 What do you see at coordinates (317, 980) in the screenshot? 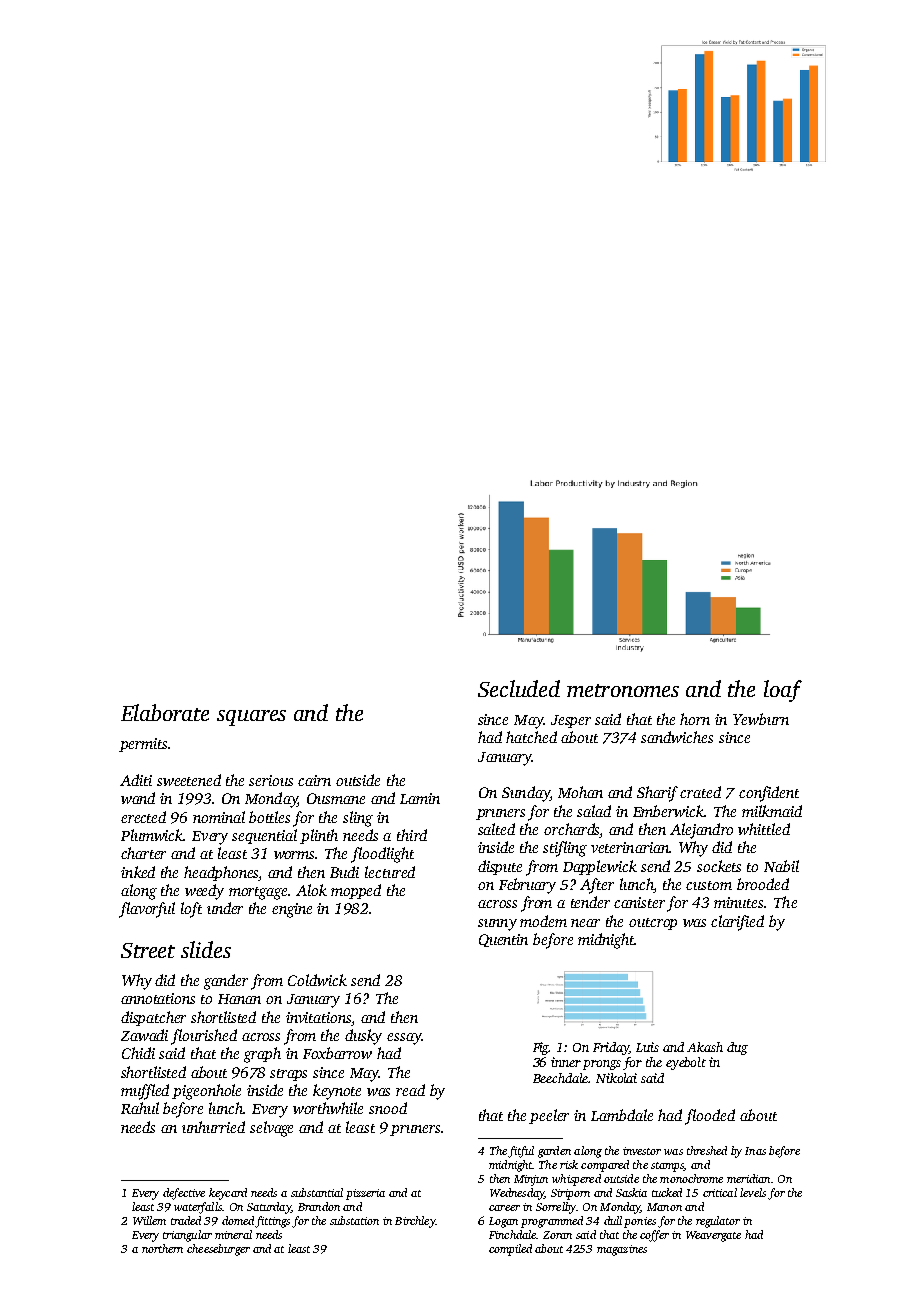
I see `Coldwick` at bounding box center [317, 980].
